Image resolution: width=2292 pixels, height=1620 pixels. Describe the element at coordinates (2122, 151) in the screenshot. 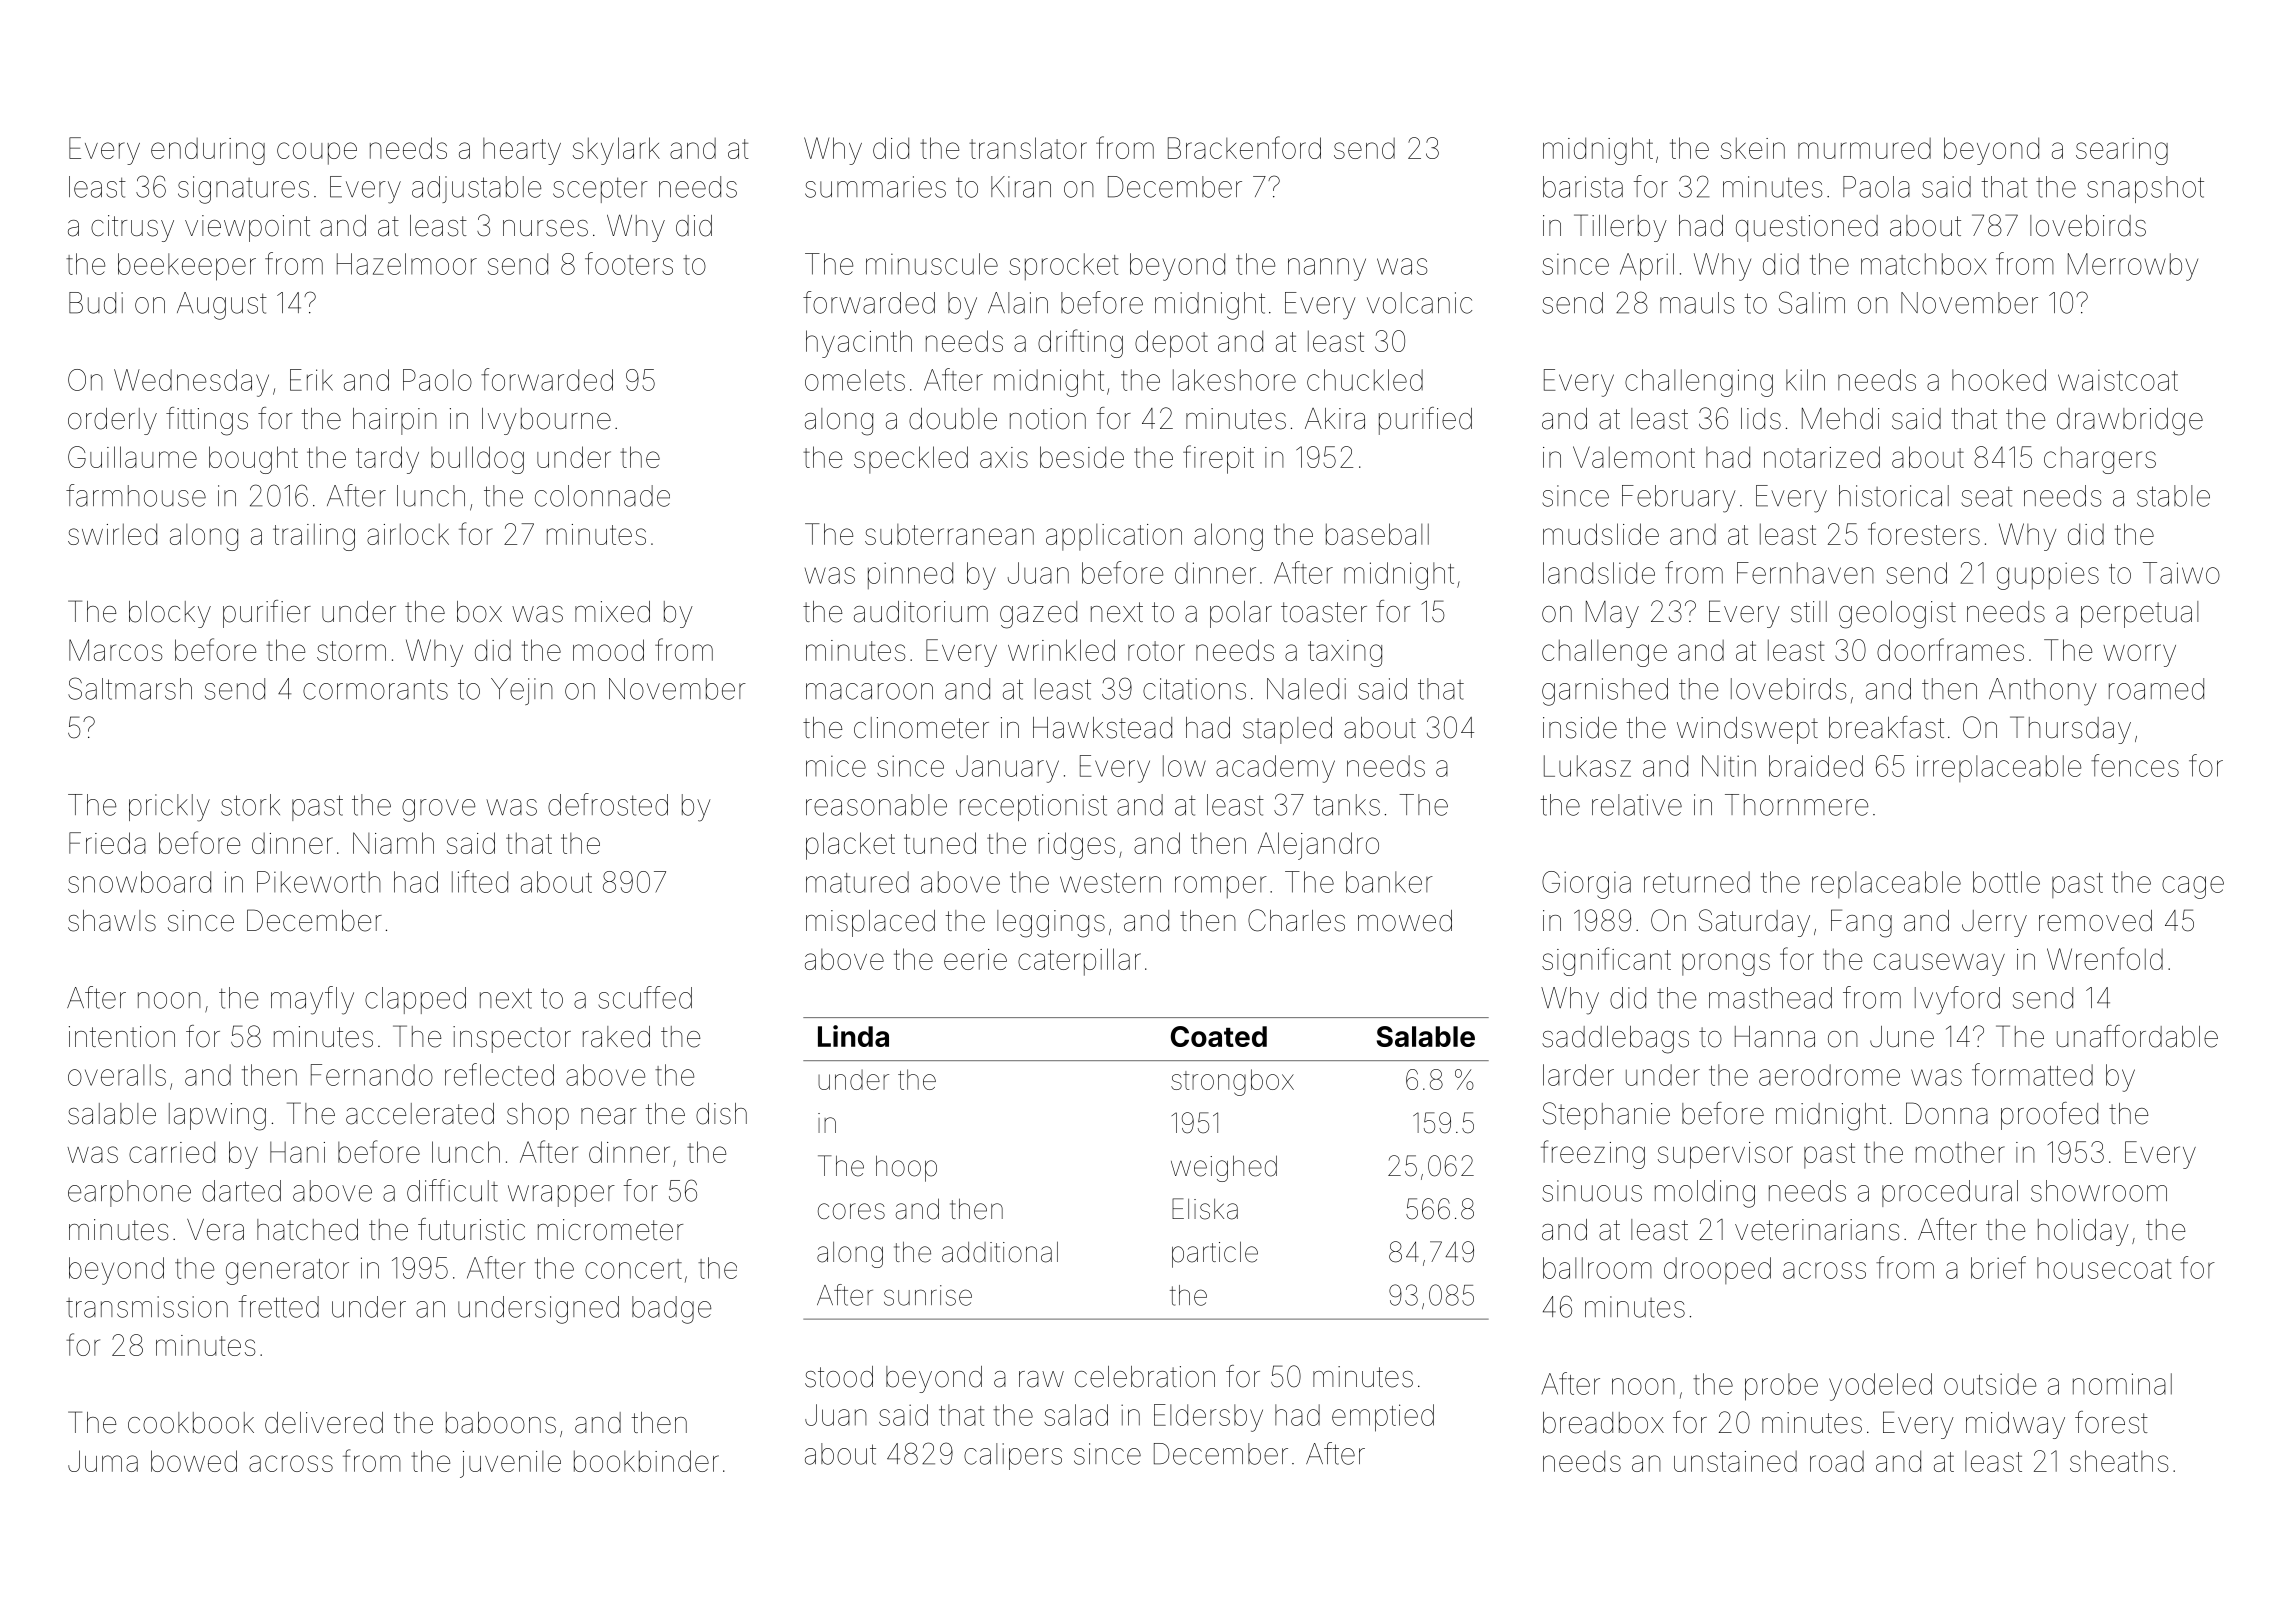

I see `searing` at that location.
